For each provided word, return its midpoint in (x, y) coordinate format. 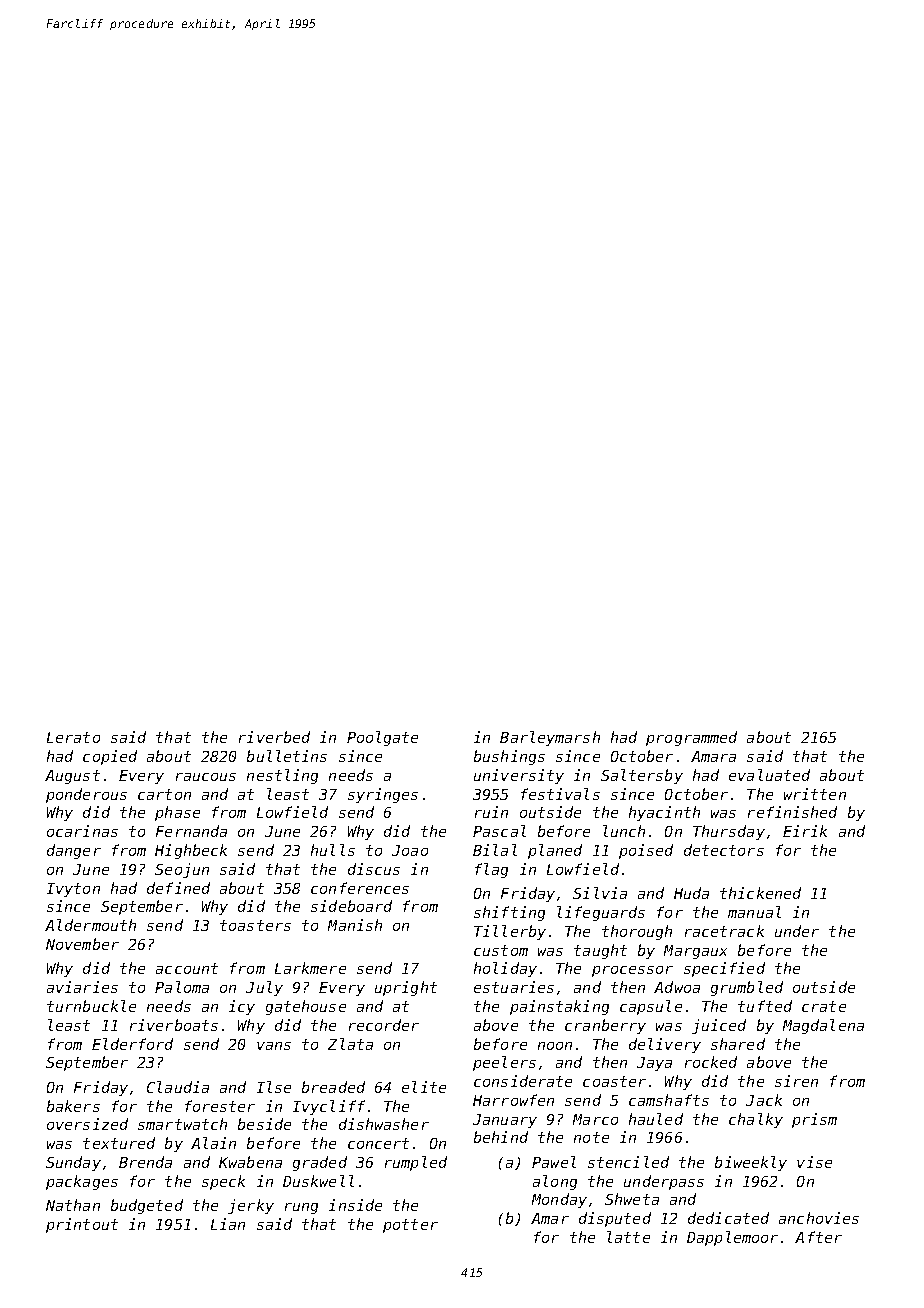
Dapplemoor (732, 1238)
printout (82, 1225)
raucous (206, 777)
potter (410, 1226)
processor (632, 971)
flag (491, 870)
